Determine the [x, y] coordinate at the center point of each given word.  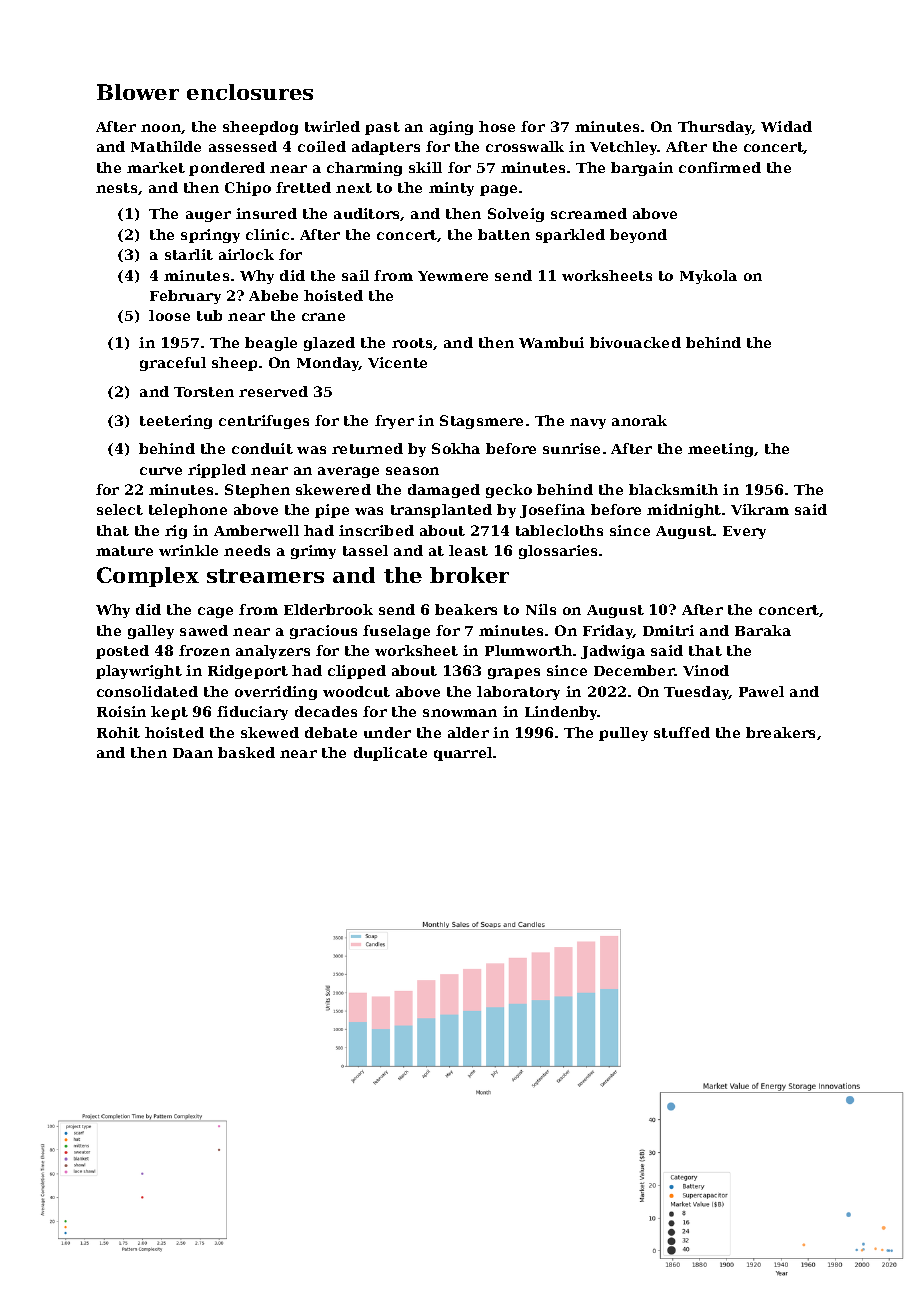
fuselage [396, 632]
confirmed [720, 167]
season [412, 471]
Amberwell [256, 530]
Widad [786, 126]
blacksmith [673, 489]
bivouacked [635, 342]
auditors [367, 214]
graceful [173, 364]
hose [497, 126]
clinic [267, 234]
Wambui [551, 342]
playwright [139, 672]
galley [151, 632]
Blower [138, 92]
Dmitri [668, 630]
